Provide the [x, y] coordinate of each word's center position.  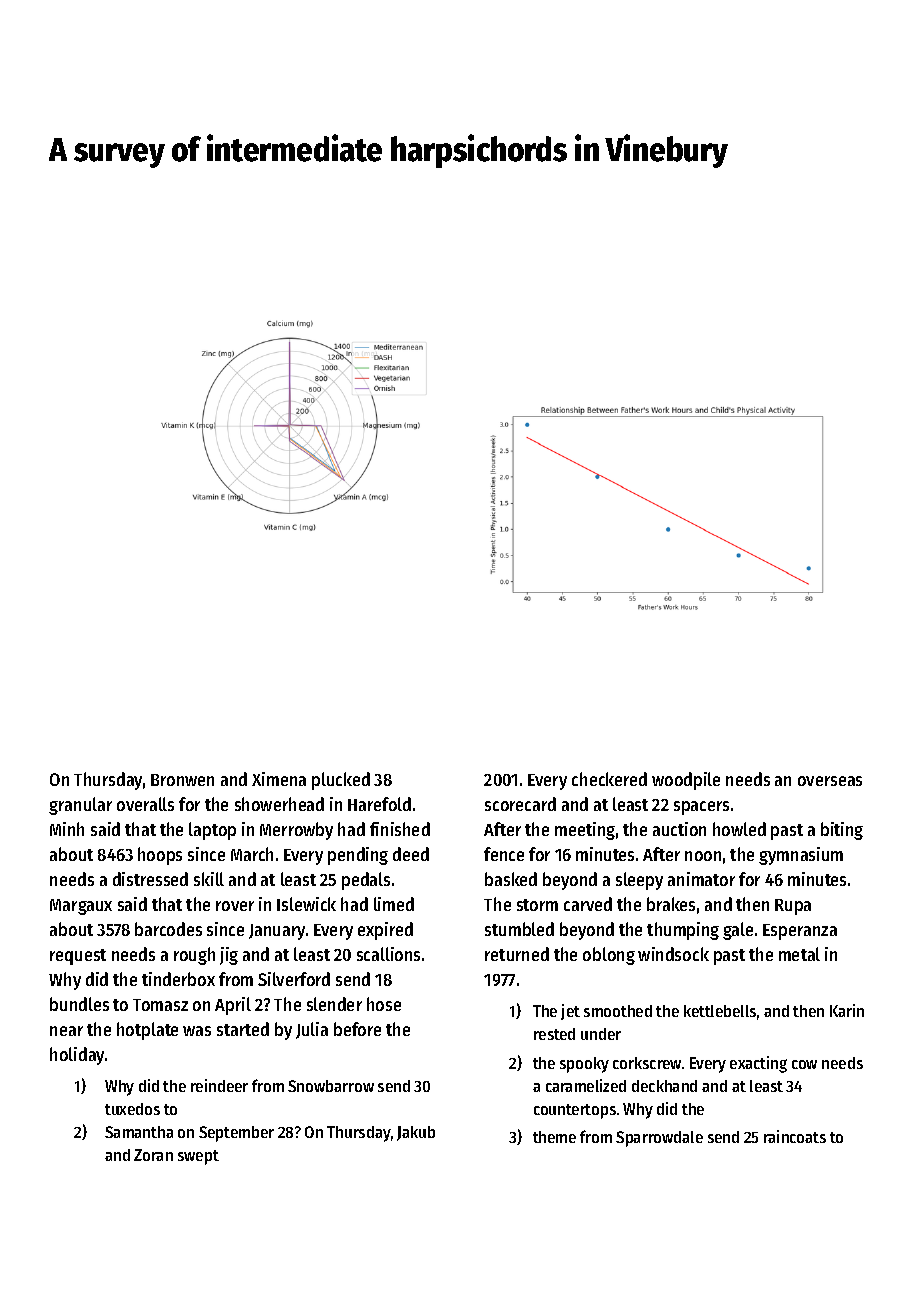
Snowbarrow [331, 1086]
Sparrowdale [659, 1139]
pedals [366, 881]
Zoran [153, 1155]
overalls [145, 804]
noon [703, 856]
